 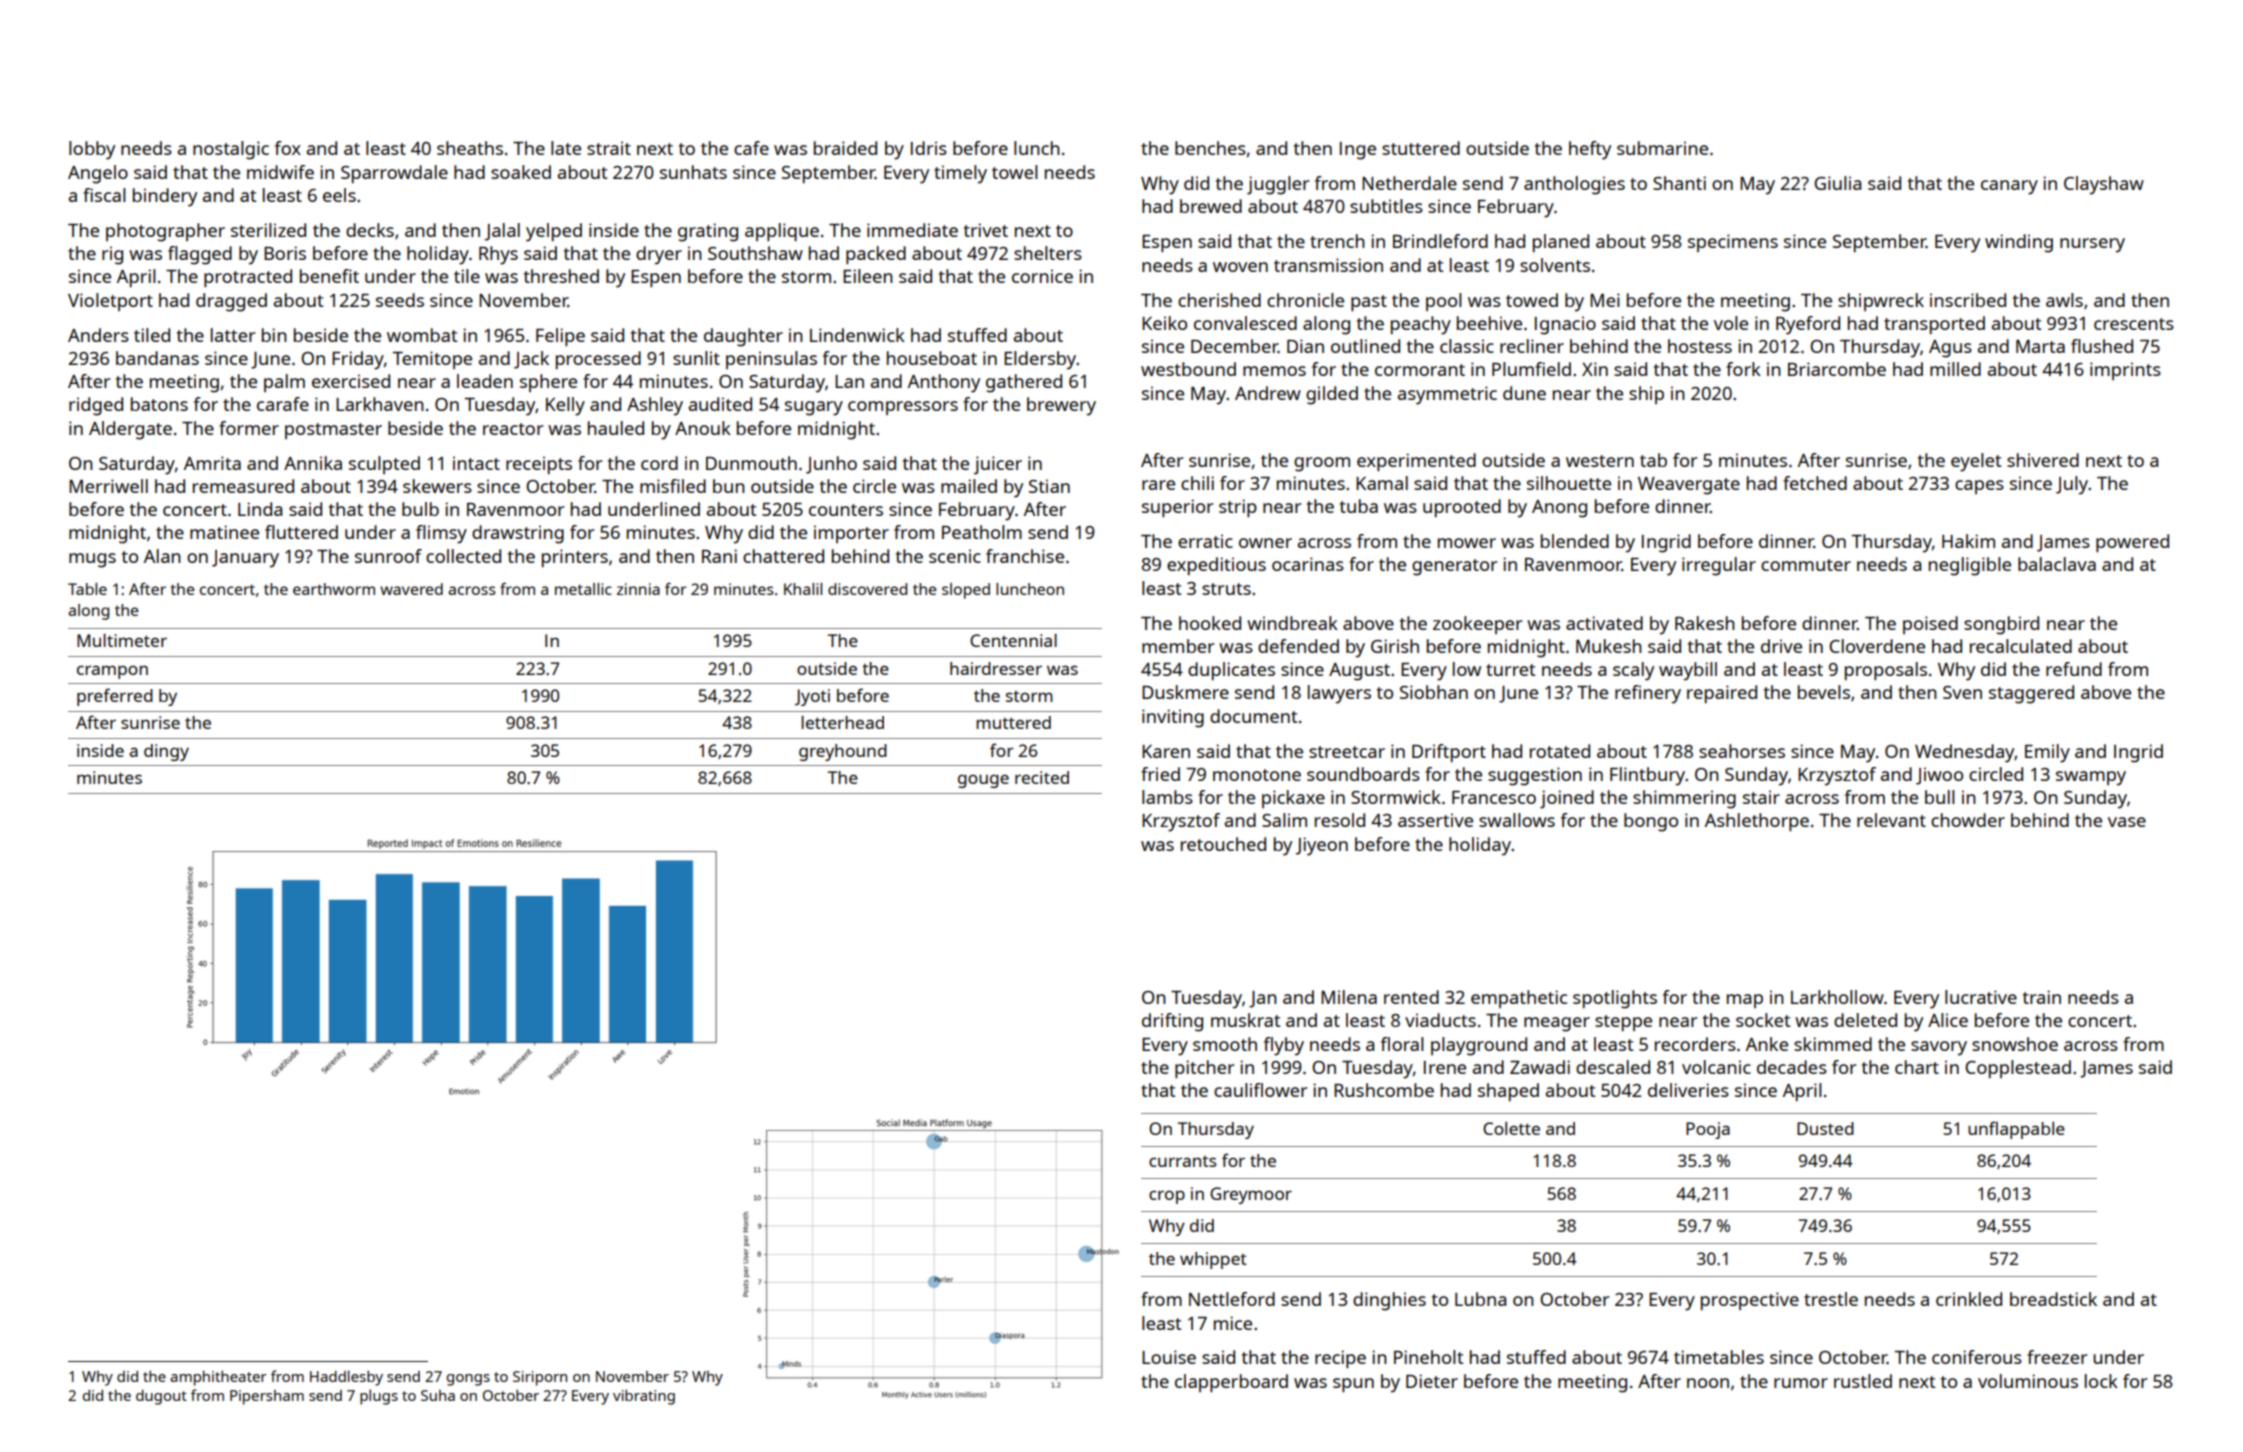 I want to click on trivet, so click(x=986, y=230).
